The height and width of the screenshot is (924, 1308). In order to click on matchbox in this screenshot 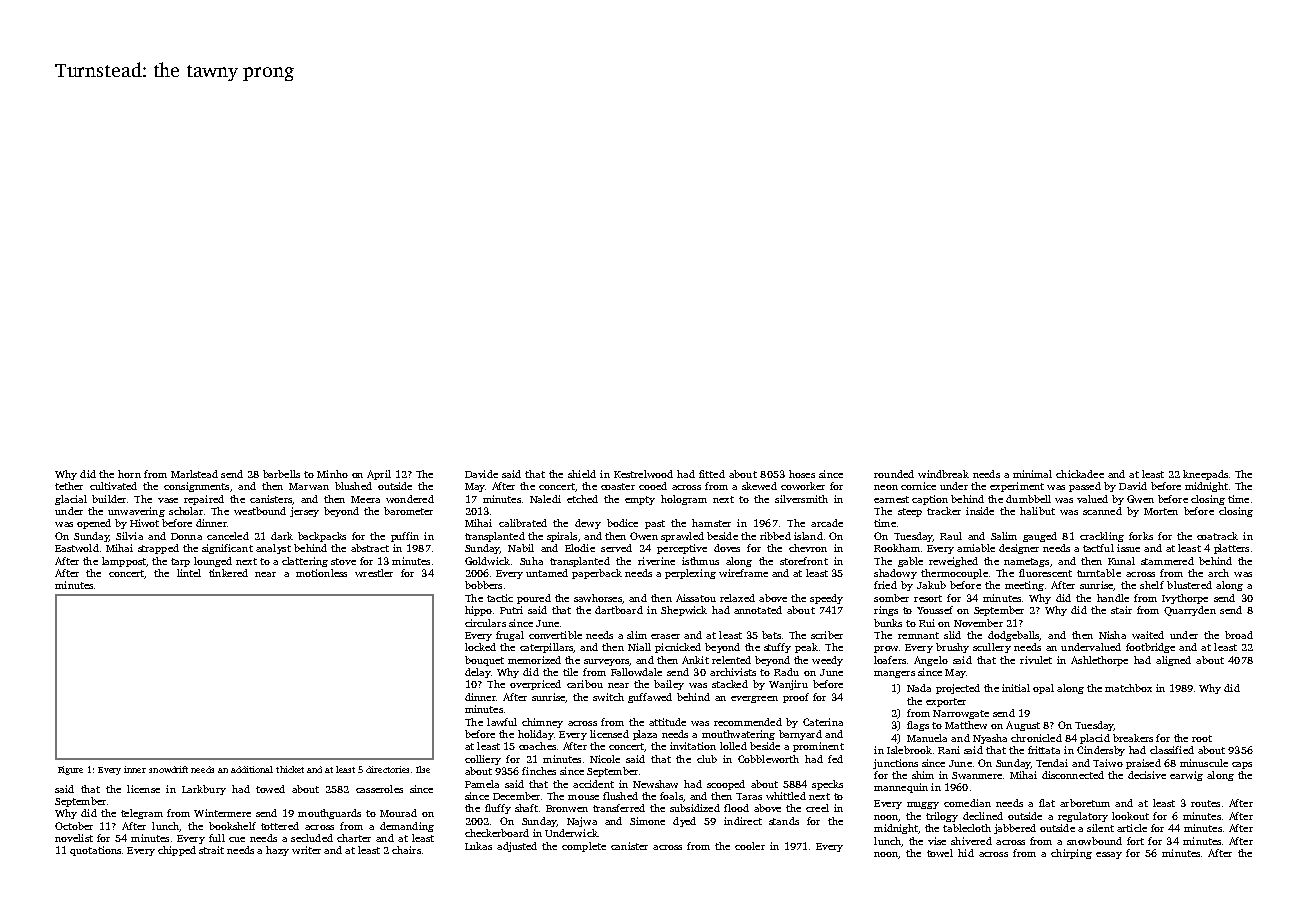, I will do `click(1128, 688)`.
